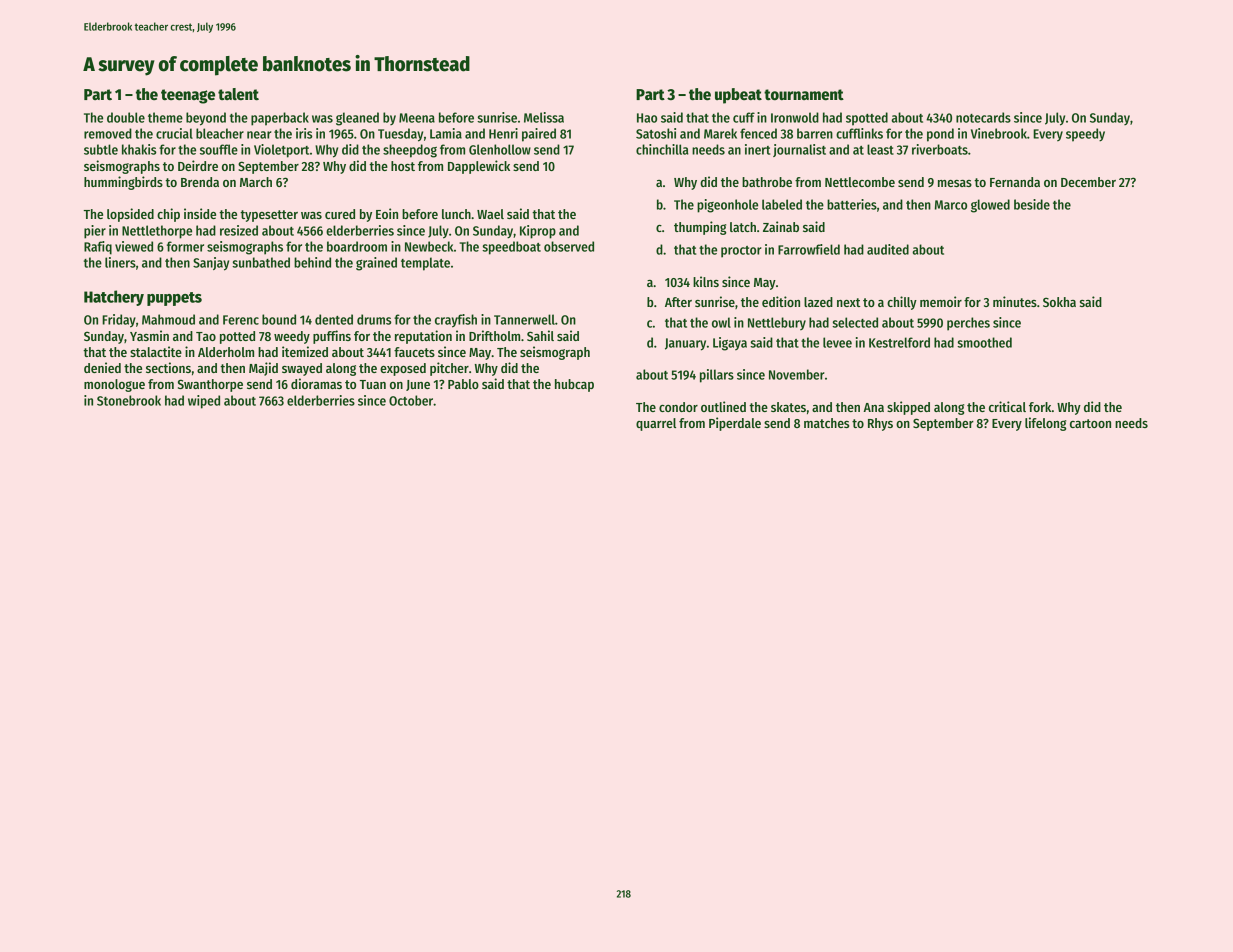  What do you see at coordinates (569, 246) in the screenshot?
I see `observed` at bounding box center [569, 246].
